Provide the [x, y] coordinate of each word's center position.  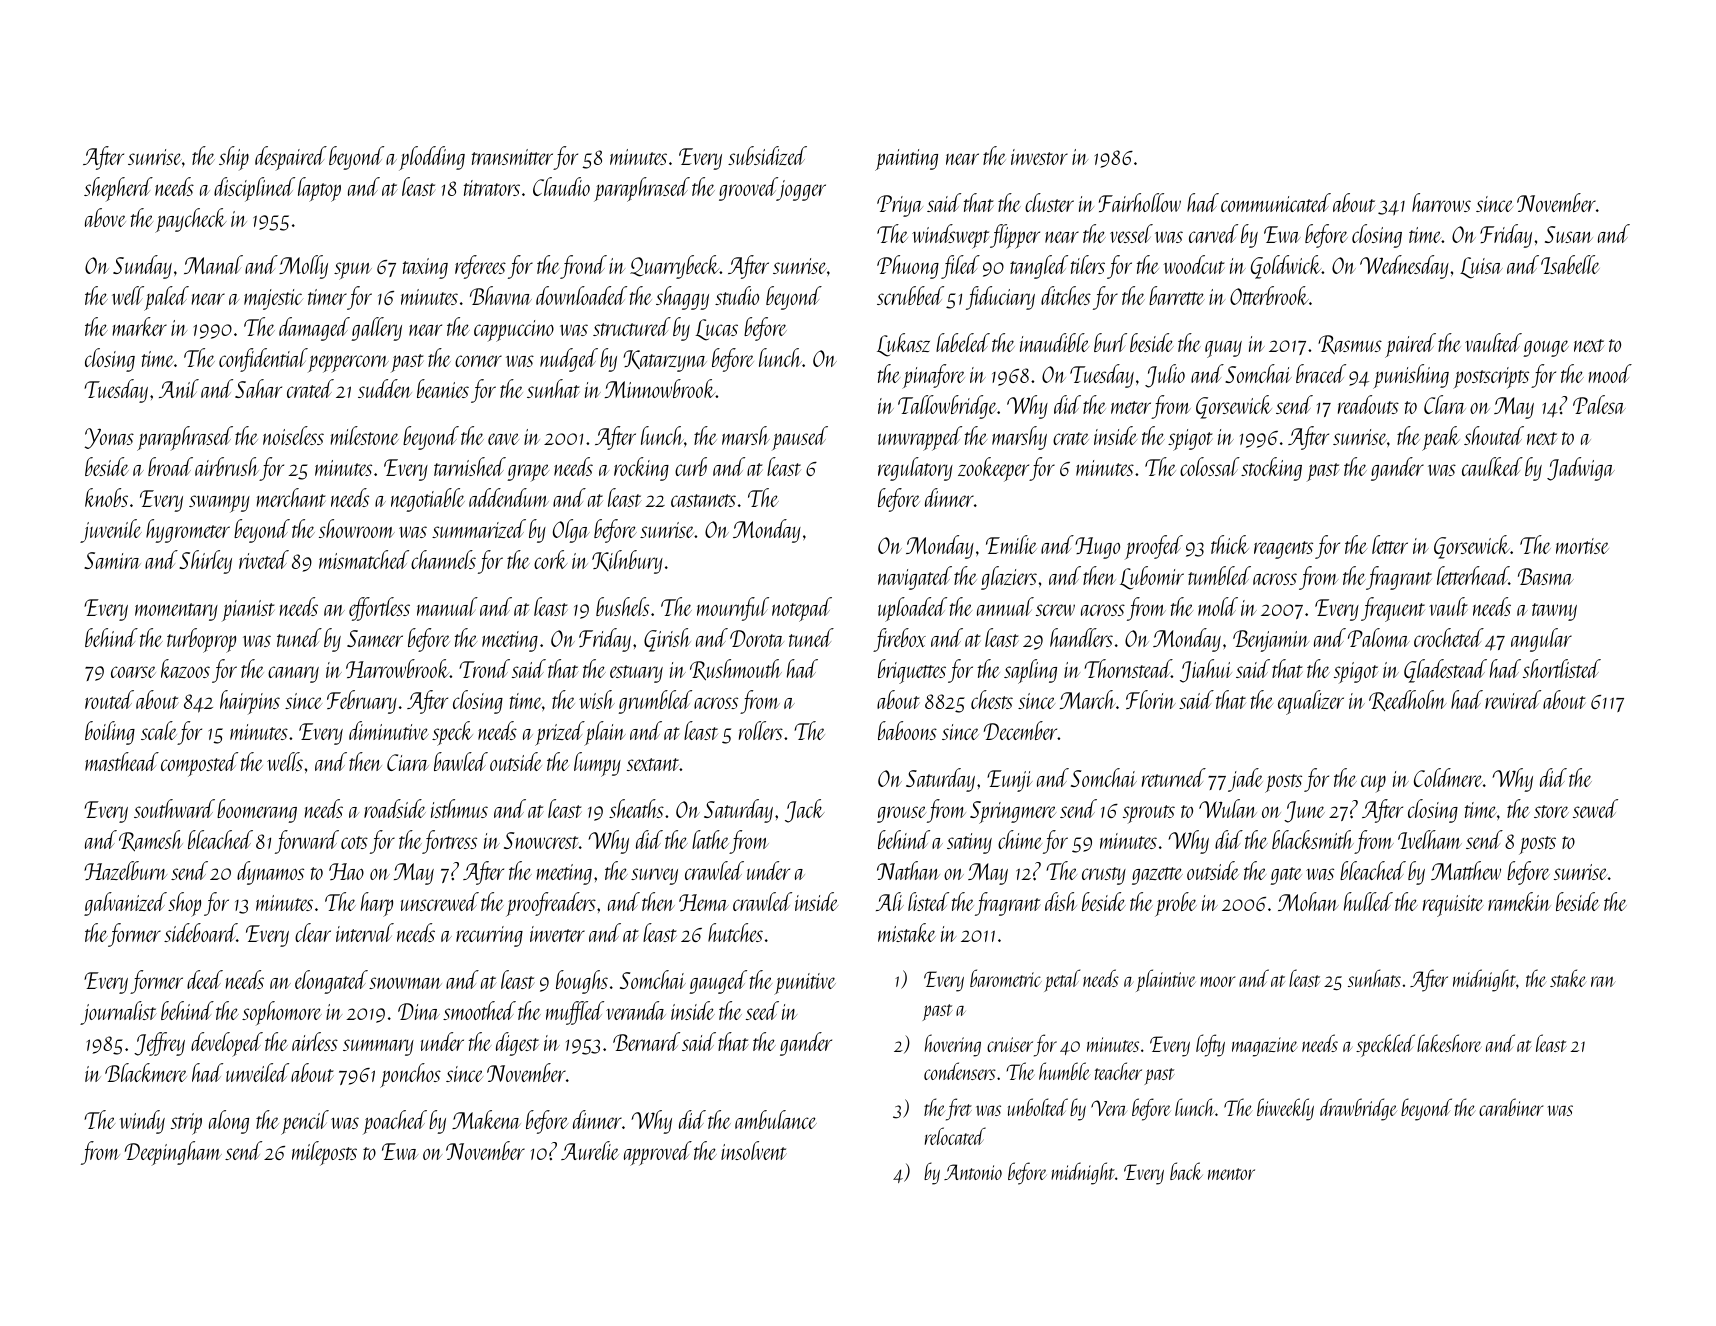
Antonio [973, 1172]
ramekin [1519, 901]
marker [139, 326]
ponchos [410, 1075]
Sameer [375, 638]
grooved [748, 189]
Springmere [1013, 812]
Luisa [1481, 268]
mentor [1231, 1174]
